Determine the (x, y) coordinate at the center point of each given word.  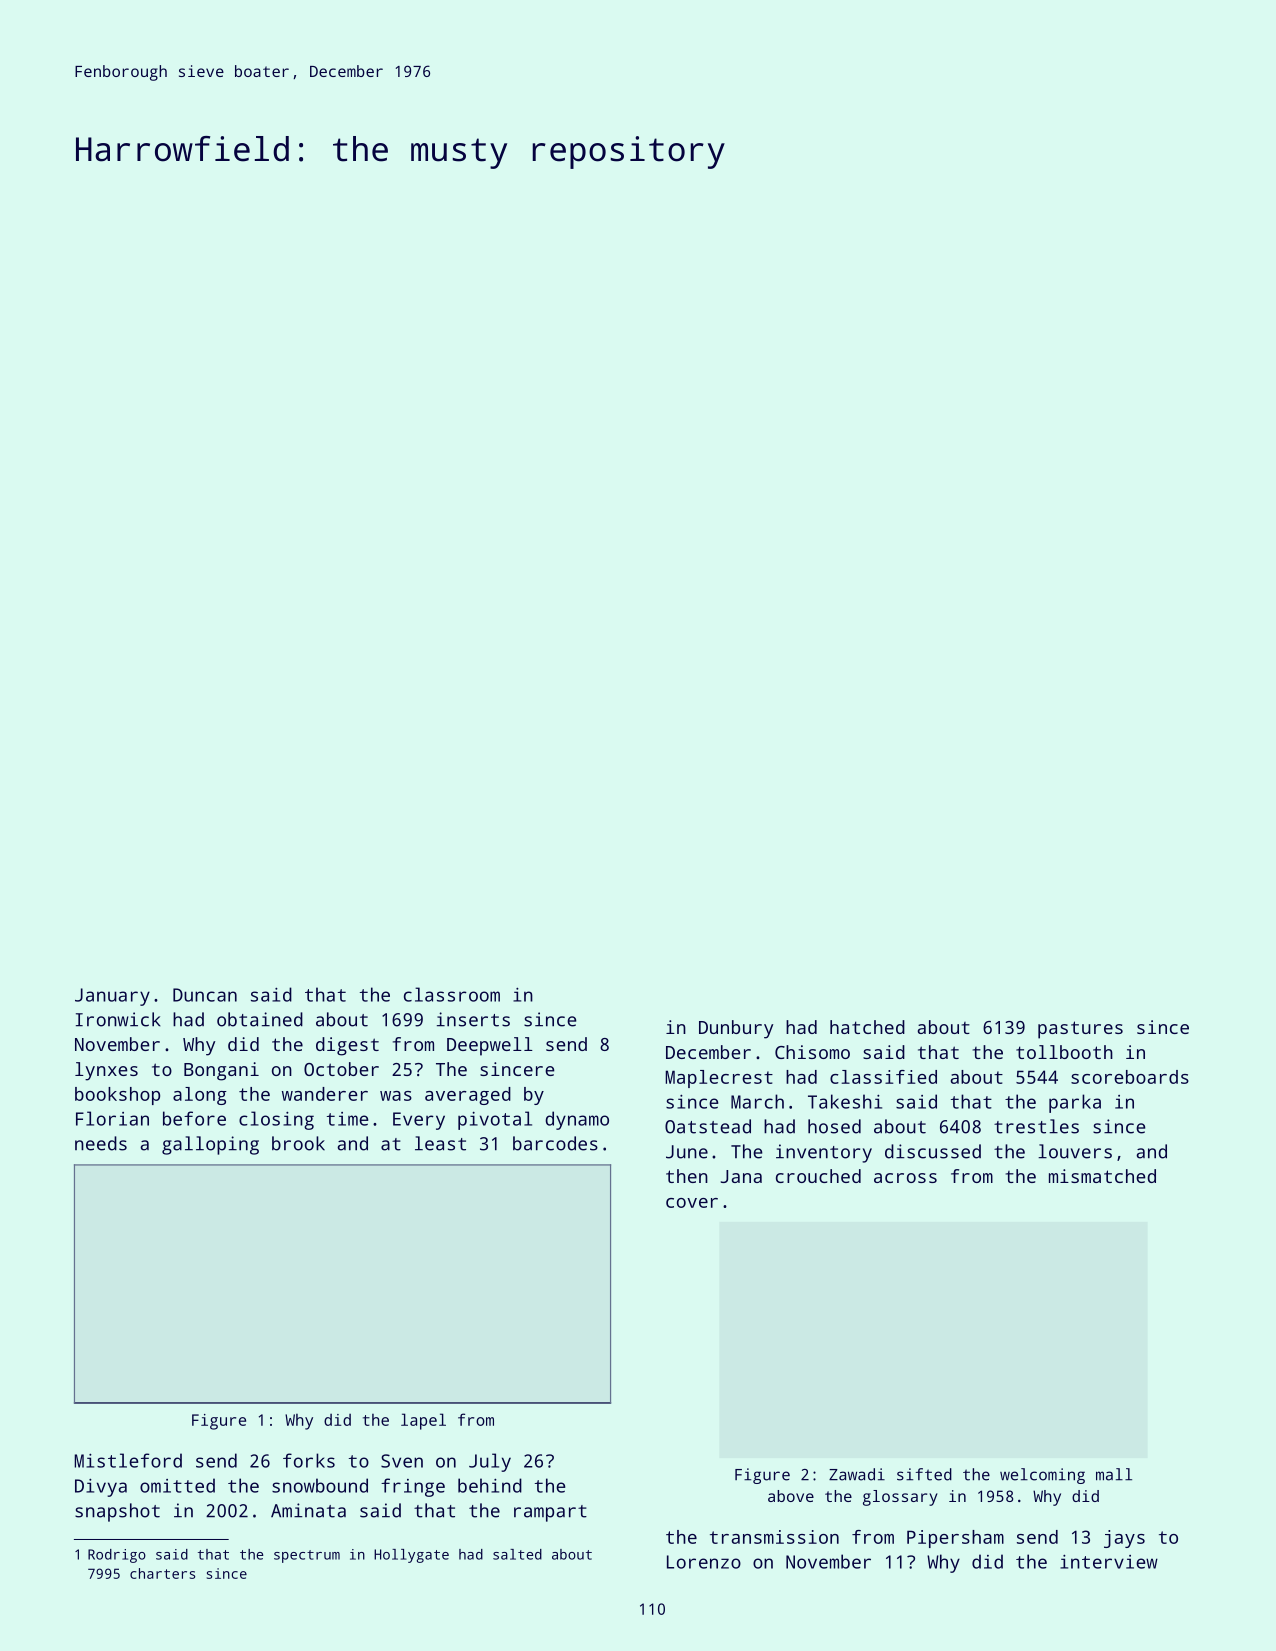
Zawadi (857, 1474)
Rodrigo (117, 1556)
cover (692, 1203)
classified (883, 1077)
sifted (924, 1474)
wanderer (325, 1094)
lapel (423, 1421)
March (757, 1101)
